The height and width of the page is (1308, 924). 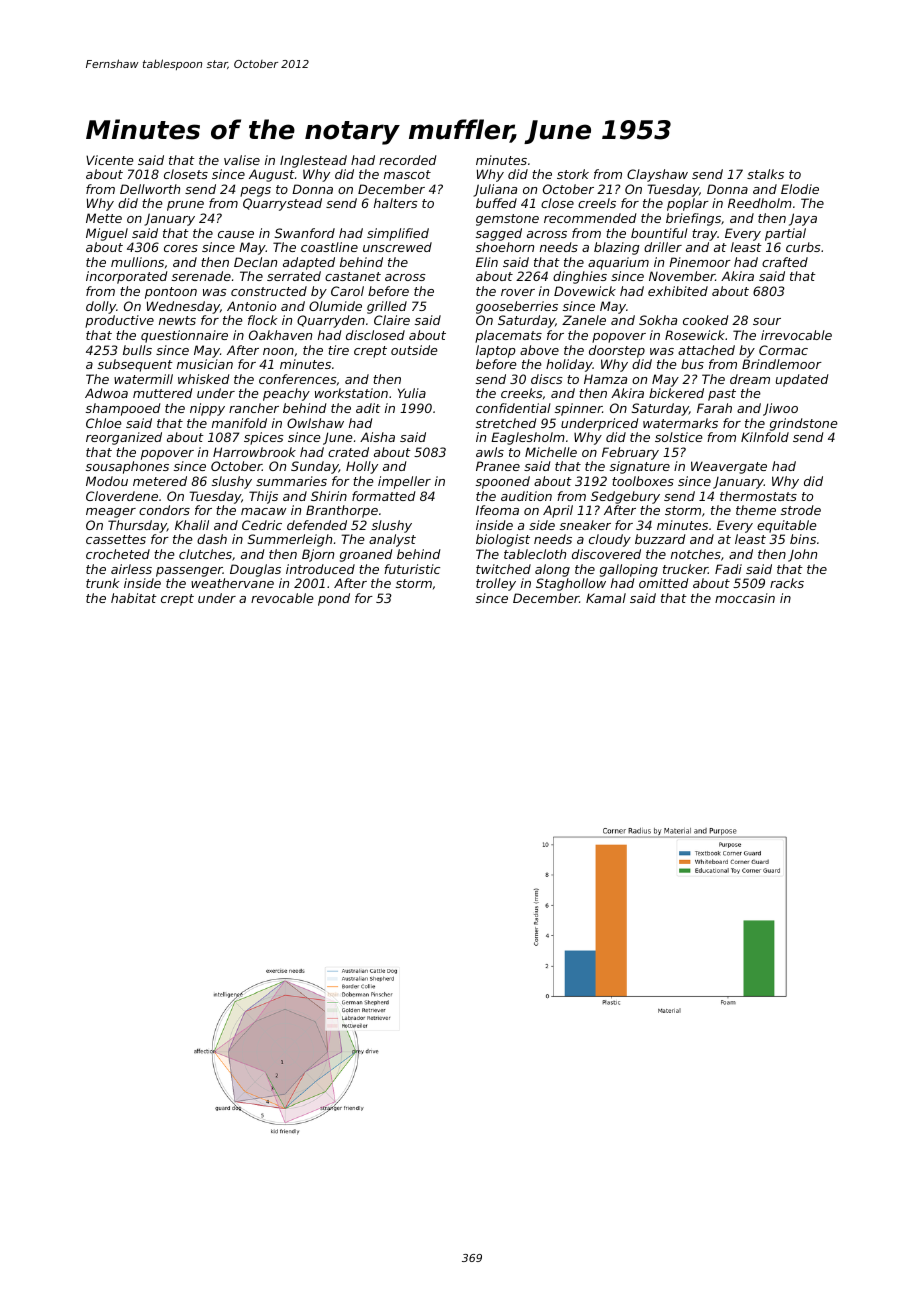 What do you see at coordinates (785, 234) in the page?
I see `partial` at bounding box center [785, 234].
